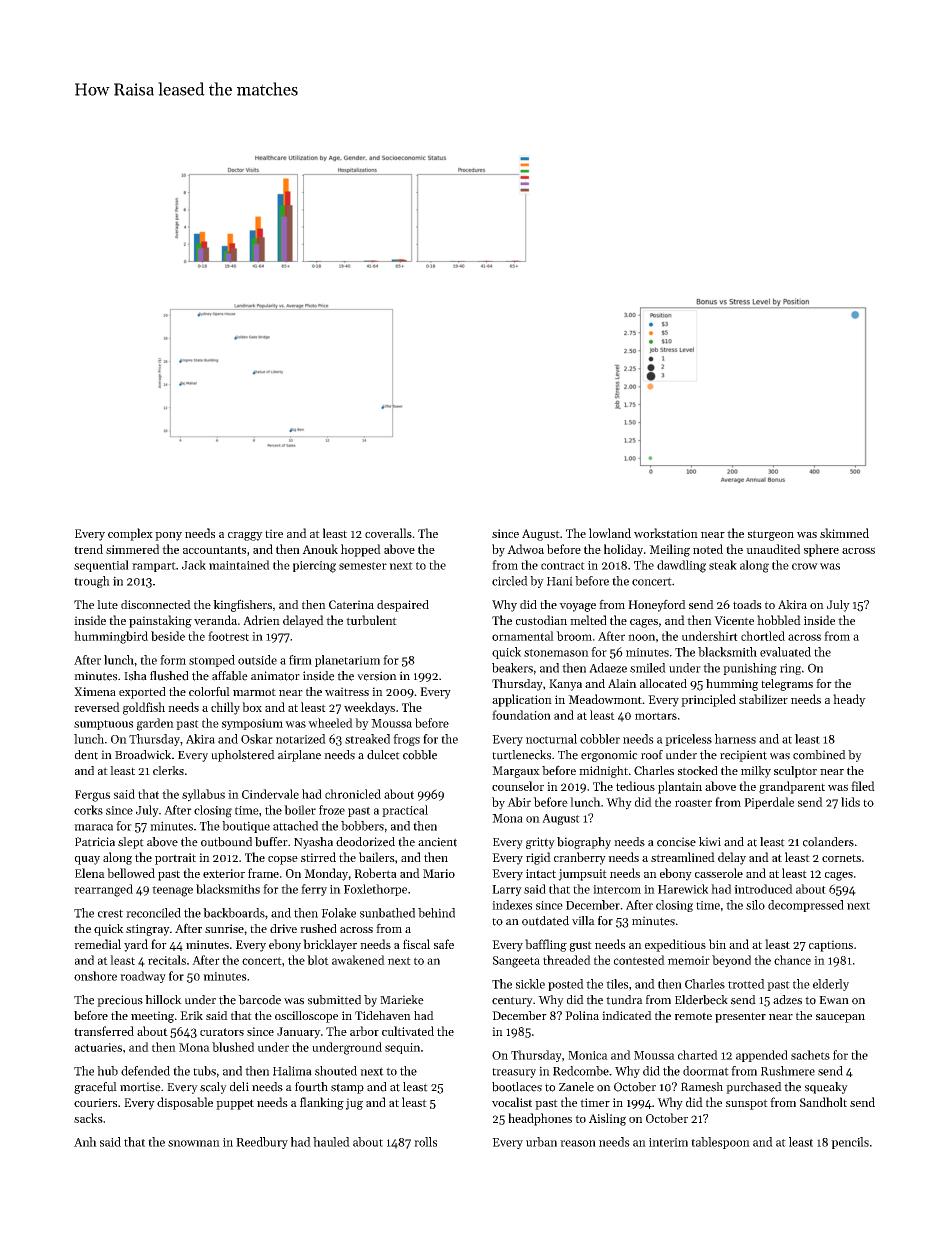  Describe the element at coordinates (403, 606) in the screenshot. I see `despaired` at that location.
